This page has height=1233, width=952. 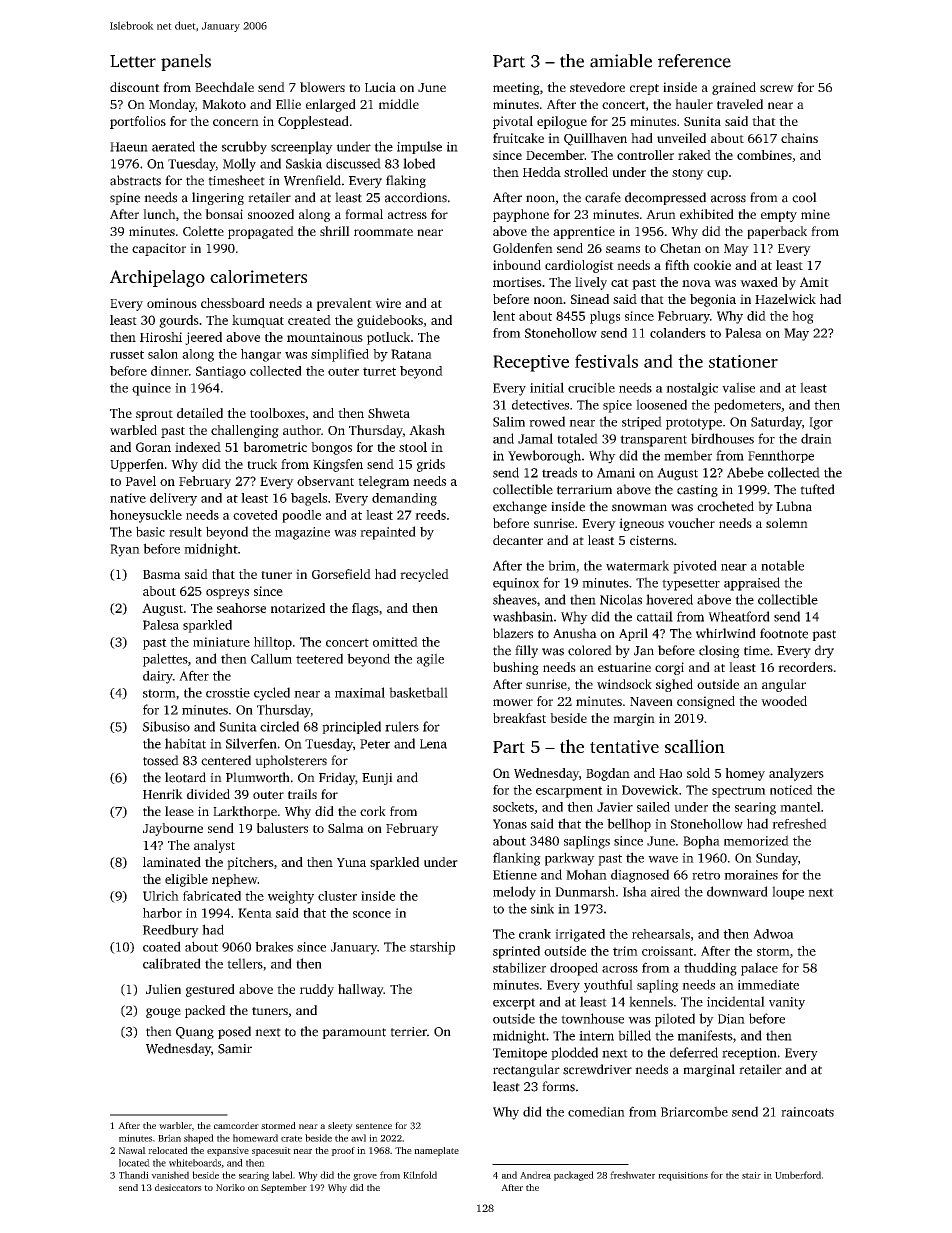 What do you see at coordinates (239, 165) in the page?
I see `Molly` at bounding box center [239, 165].
